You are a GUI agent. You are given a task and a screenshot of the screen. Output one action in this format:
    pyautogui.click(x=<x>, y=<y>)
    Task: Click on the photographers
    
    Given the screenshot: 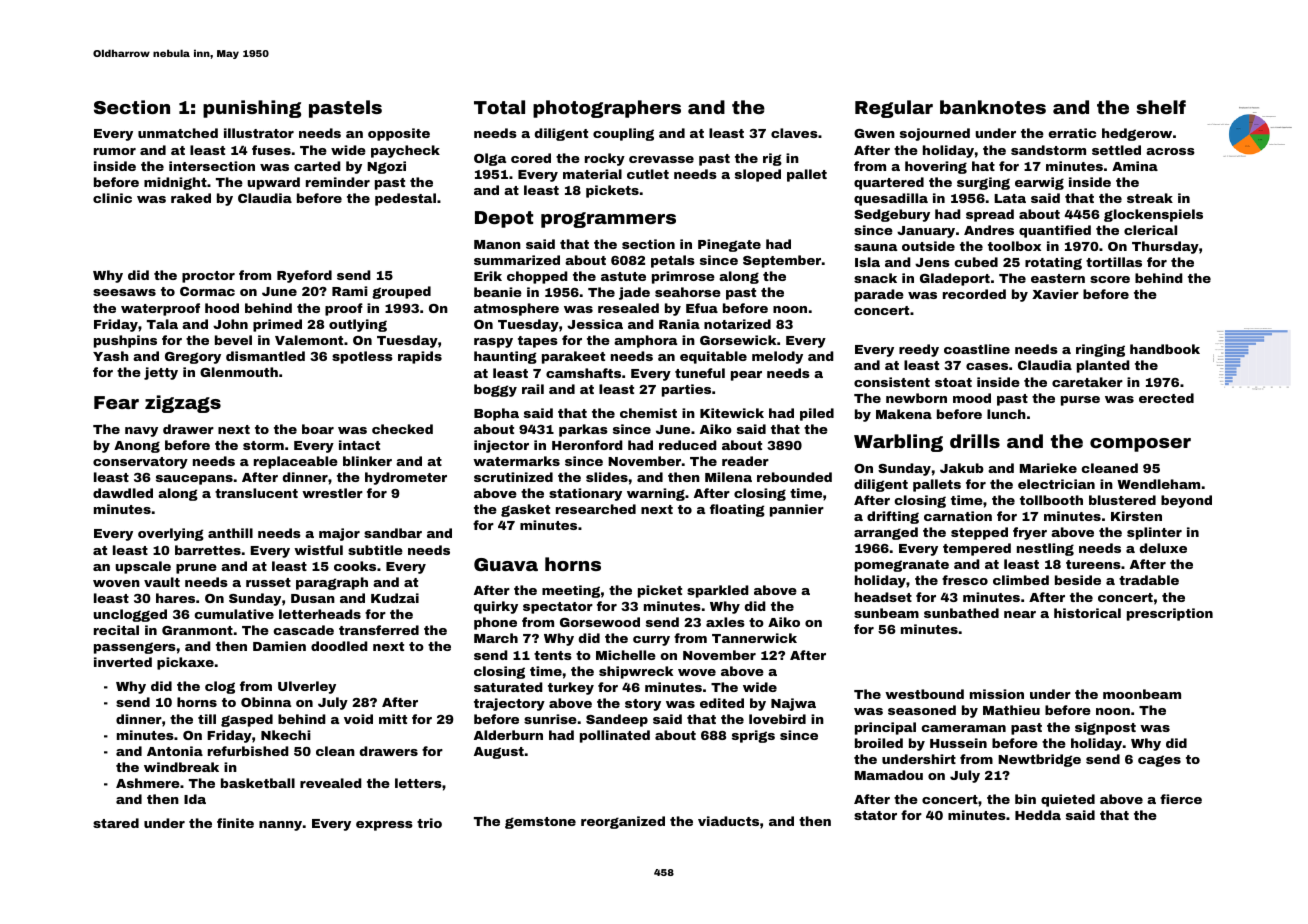 What is the action you would take?
    pyautogui.click(x=607, y=109)
